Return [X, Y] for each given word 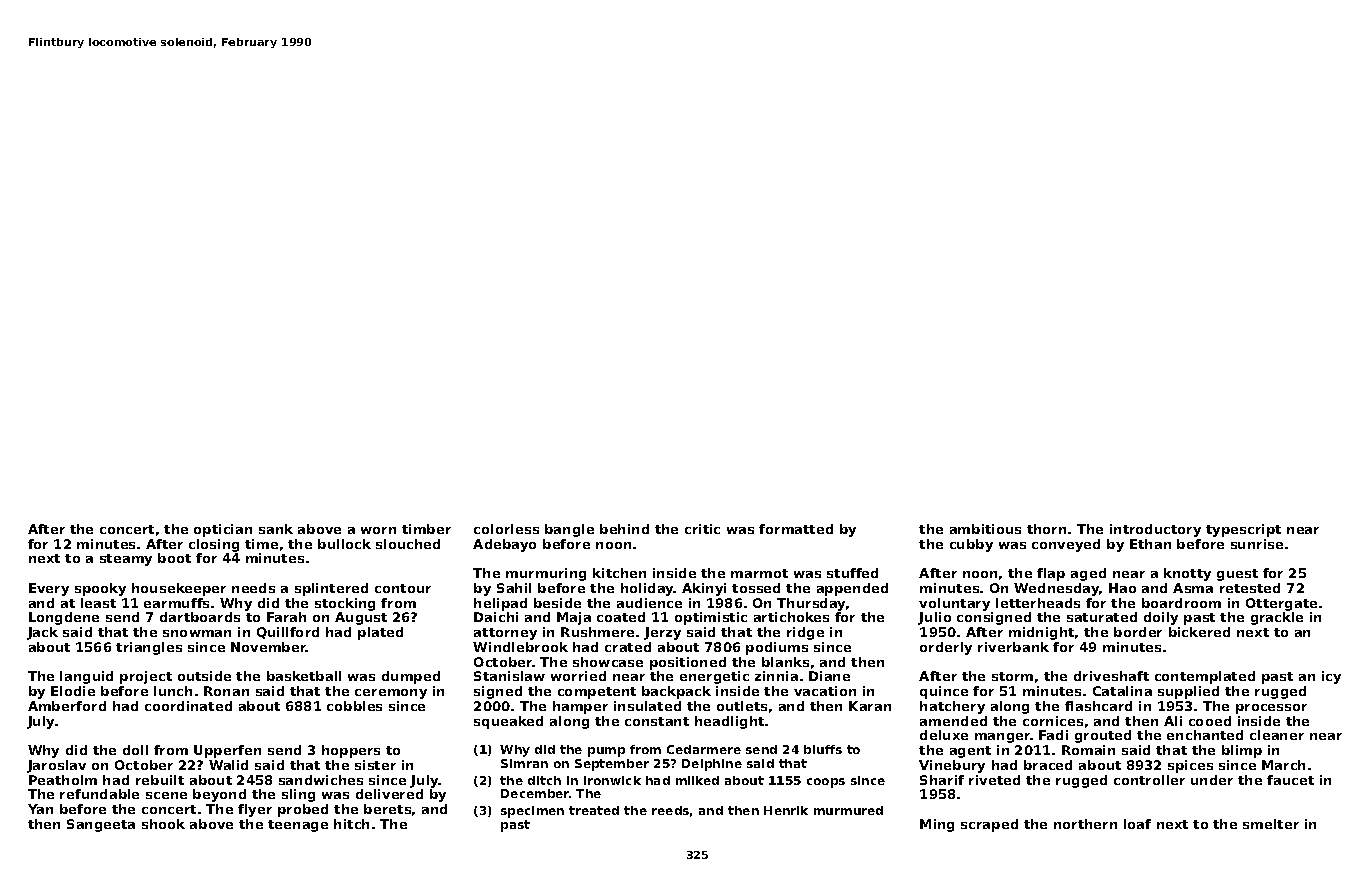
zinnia [776, 676]
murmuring [546, 574]
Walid [228, 765]
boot [174, 558]
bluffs [823, 749]
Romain [1088, 750]
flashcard [1098, 706]
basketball [304, 676]
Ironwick [612, 780]
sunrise [1257, 544]
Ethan [1150, 544]
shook [163, 824]
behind [624, 529]
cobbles [354, 706]
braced [1048, 765]
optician [223, 530]
